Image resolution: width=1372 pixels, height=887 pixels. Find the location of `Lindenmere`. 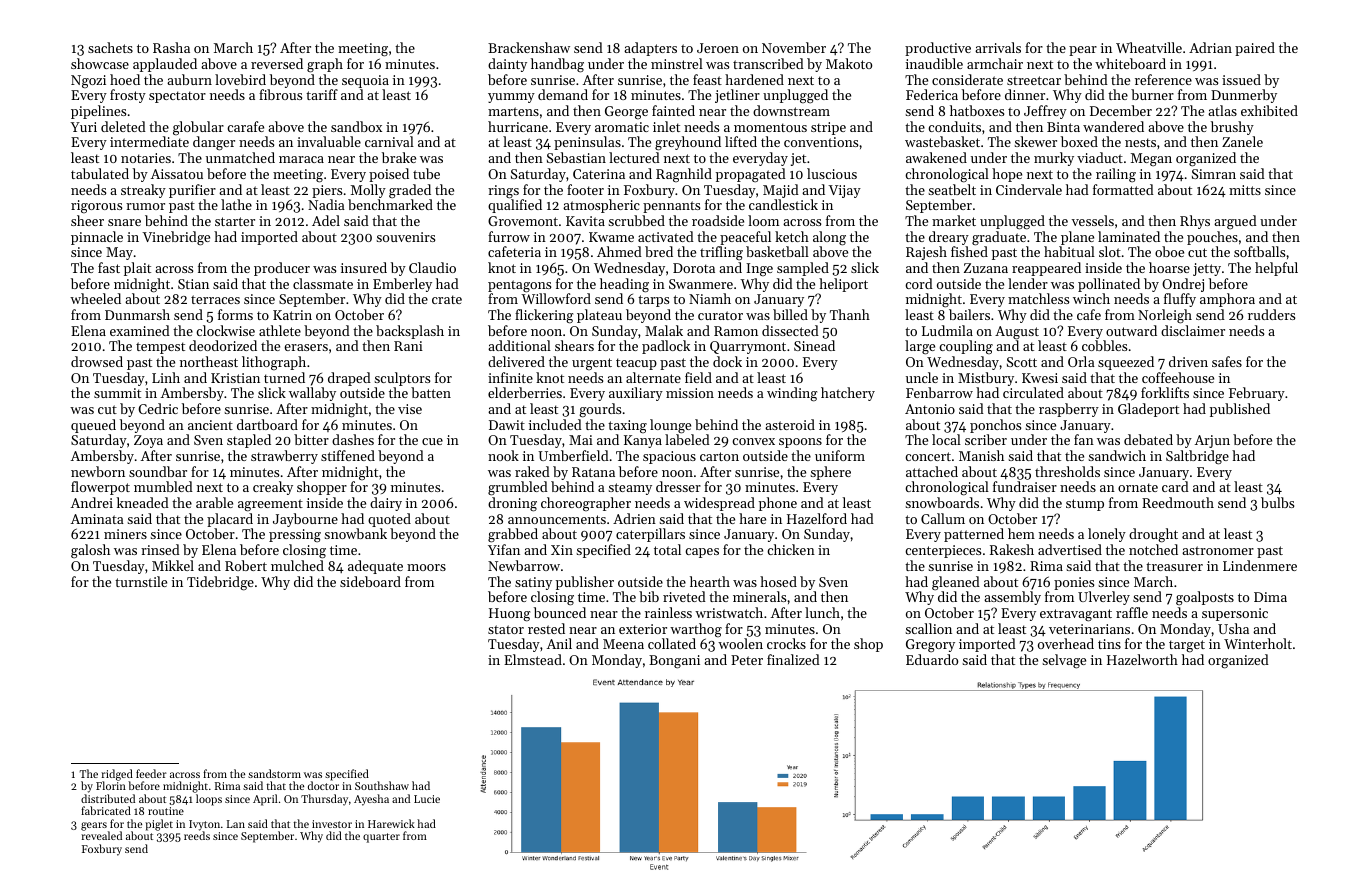

Lindenmere is located at coordinates (1260, 565).
